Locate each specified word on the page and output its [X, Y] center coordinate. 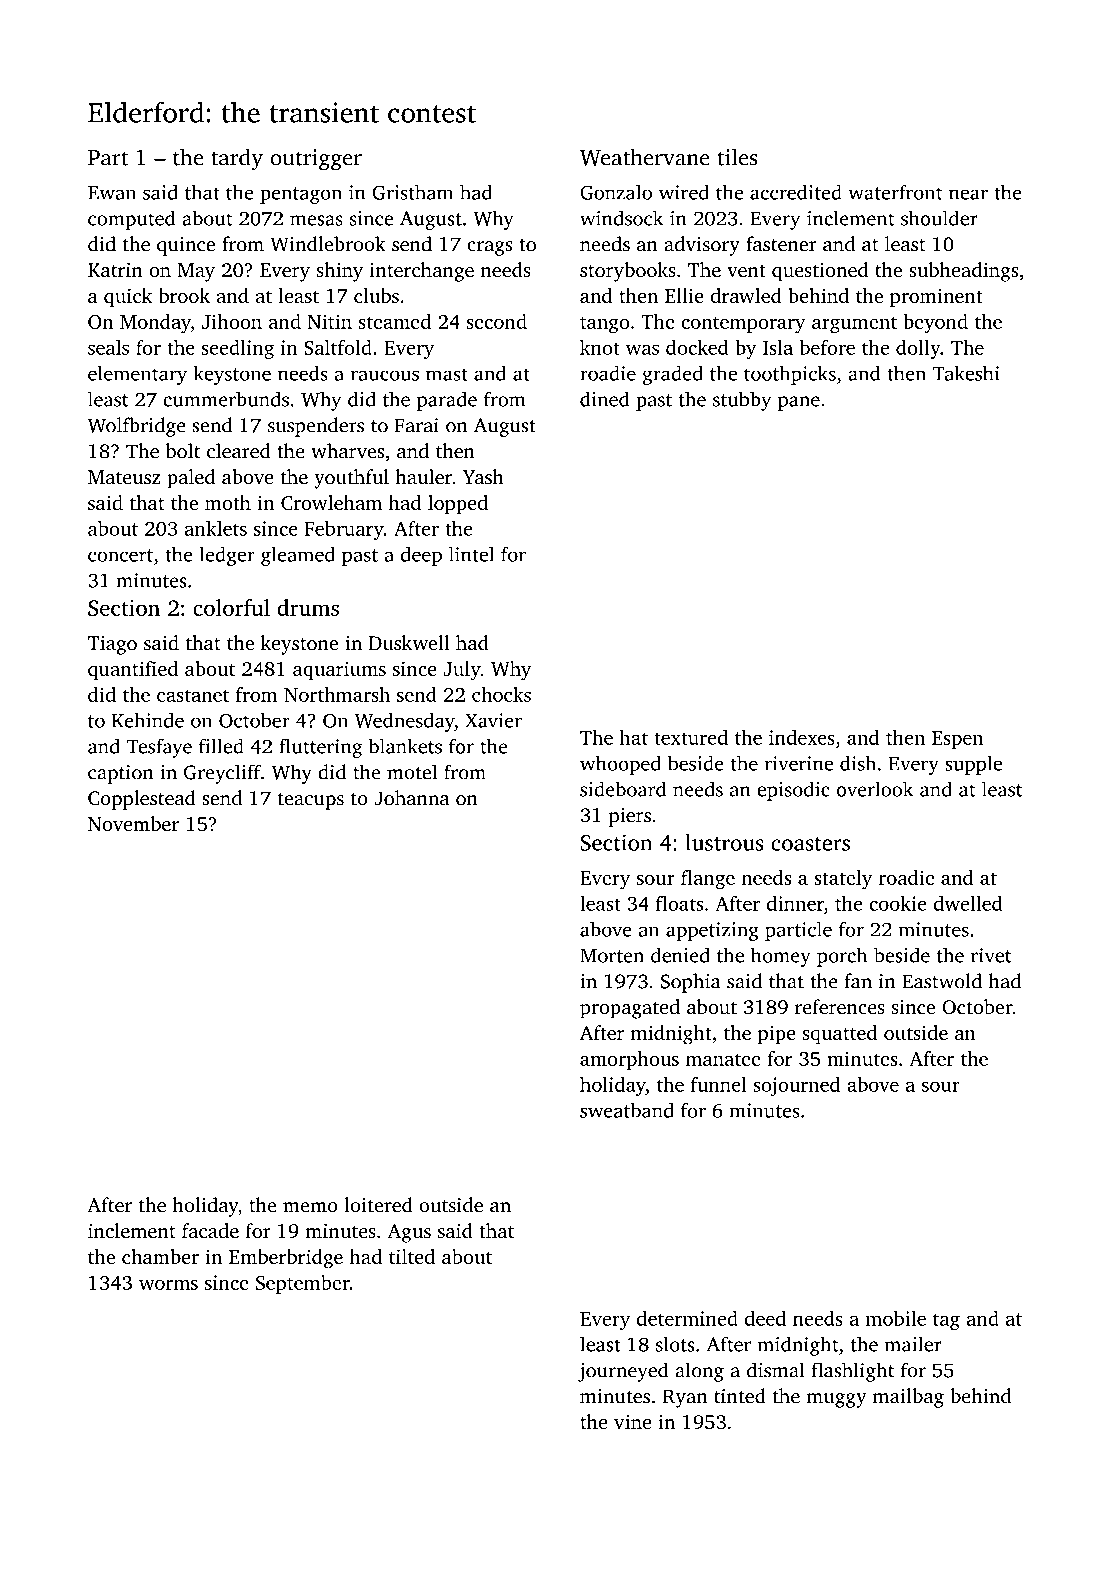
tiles [738, 157]
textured [691, 737]
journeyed [623, 1372]
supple [973, 765]
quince [186, 246]
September [303, 1284]
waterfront [895, 192]
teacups [311, 801]
